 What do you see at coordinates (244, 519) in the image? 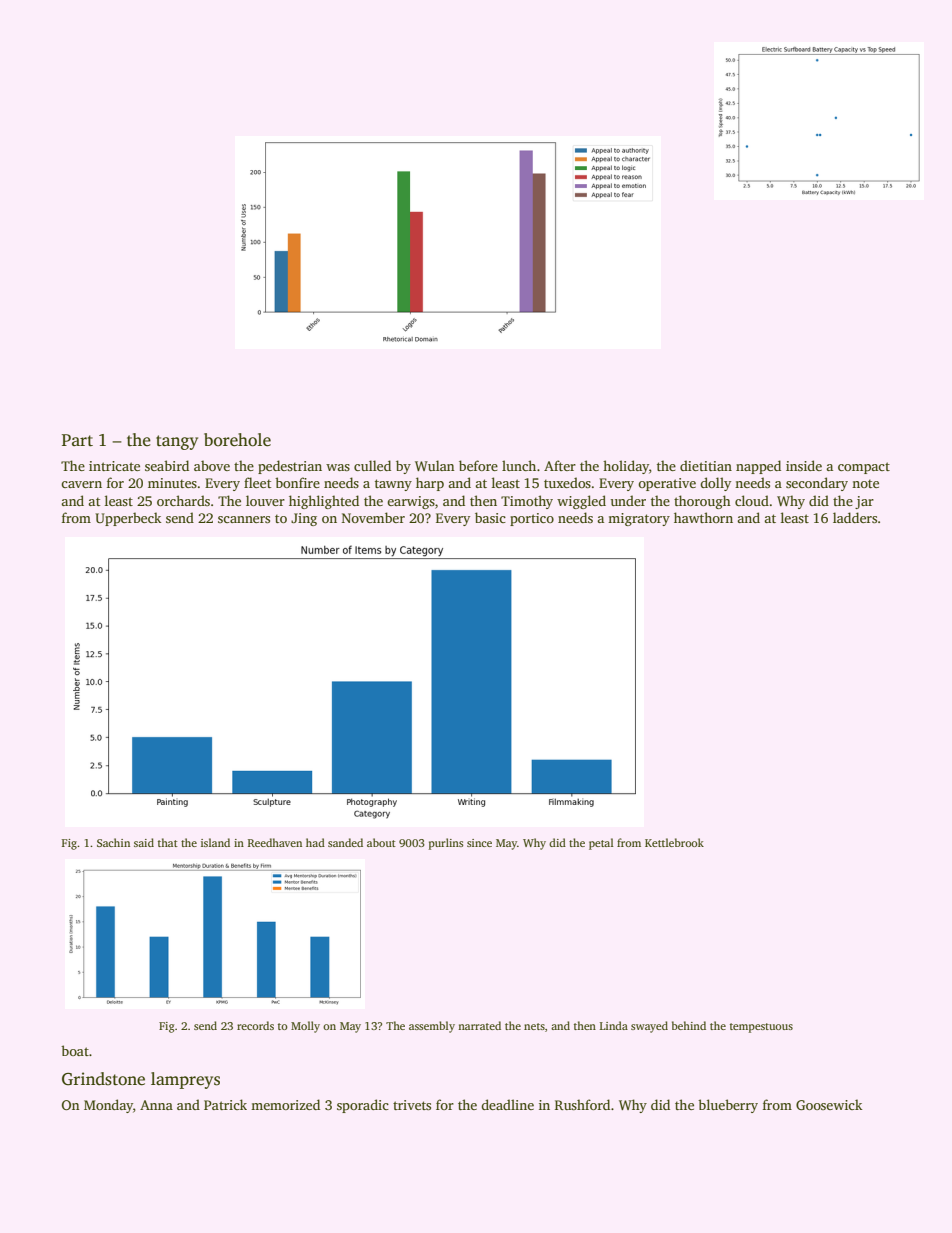
I see `scanners` at bounding box center [244, 519].
